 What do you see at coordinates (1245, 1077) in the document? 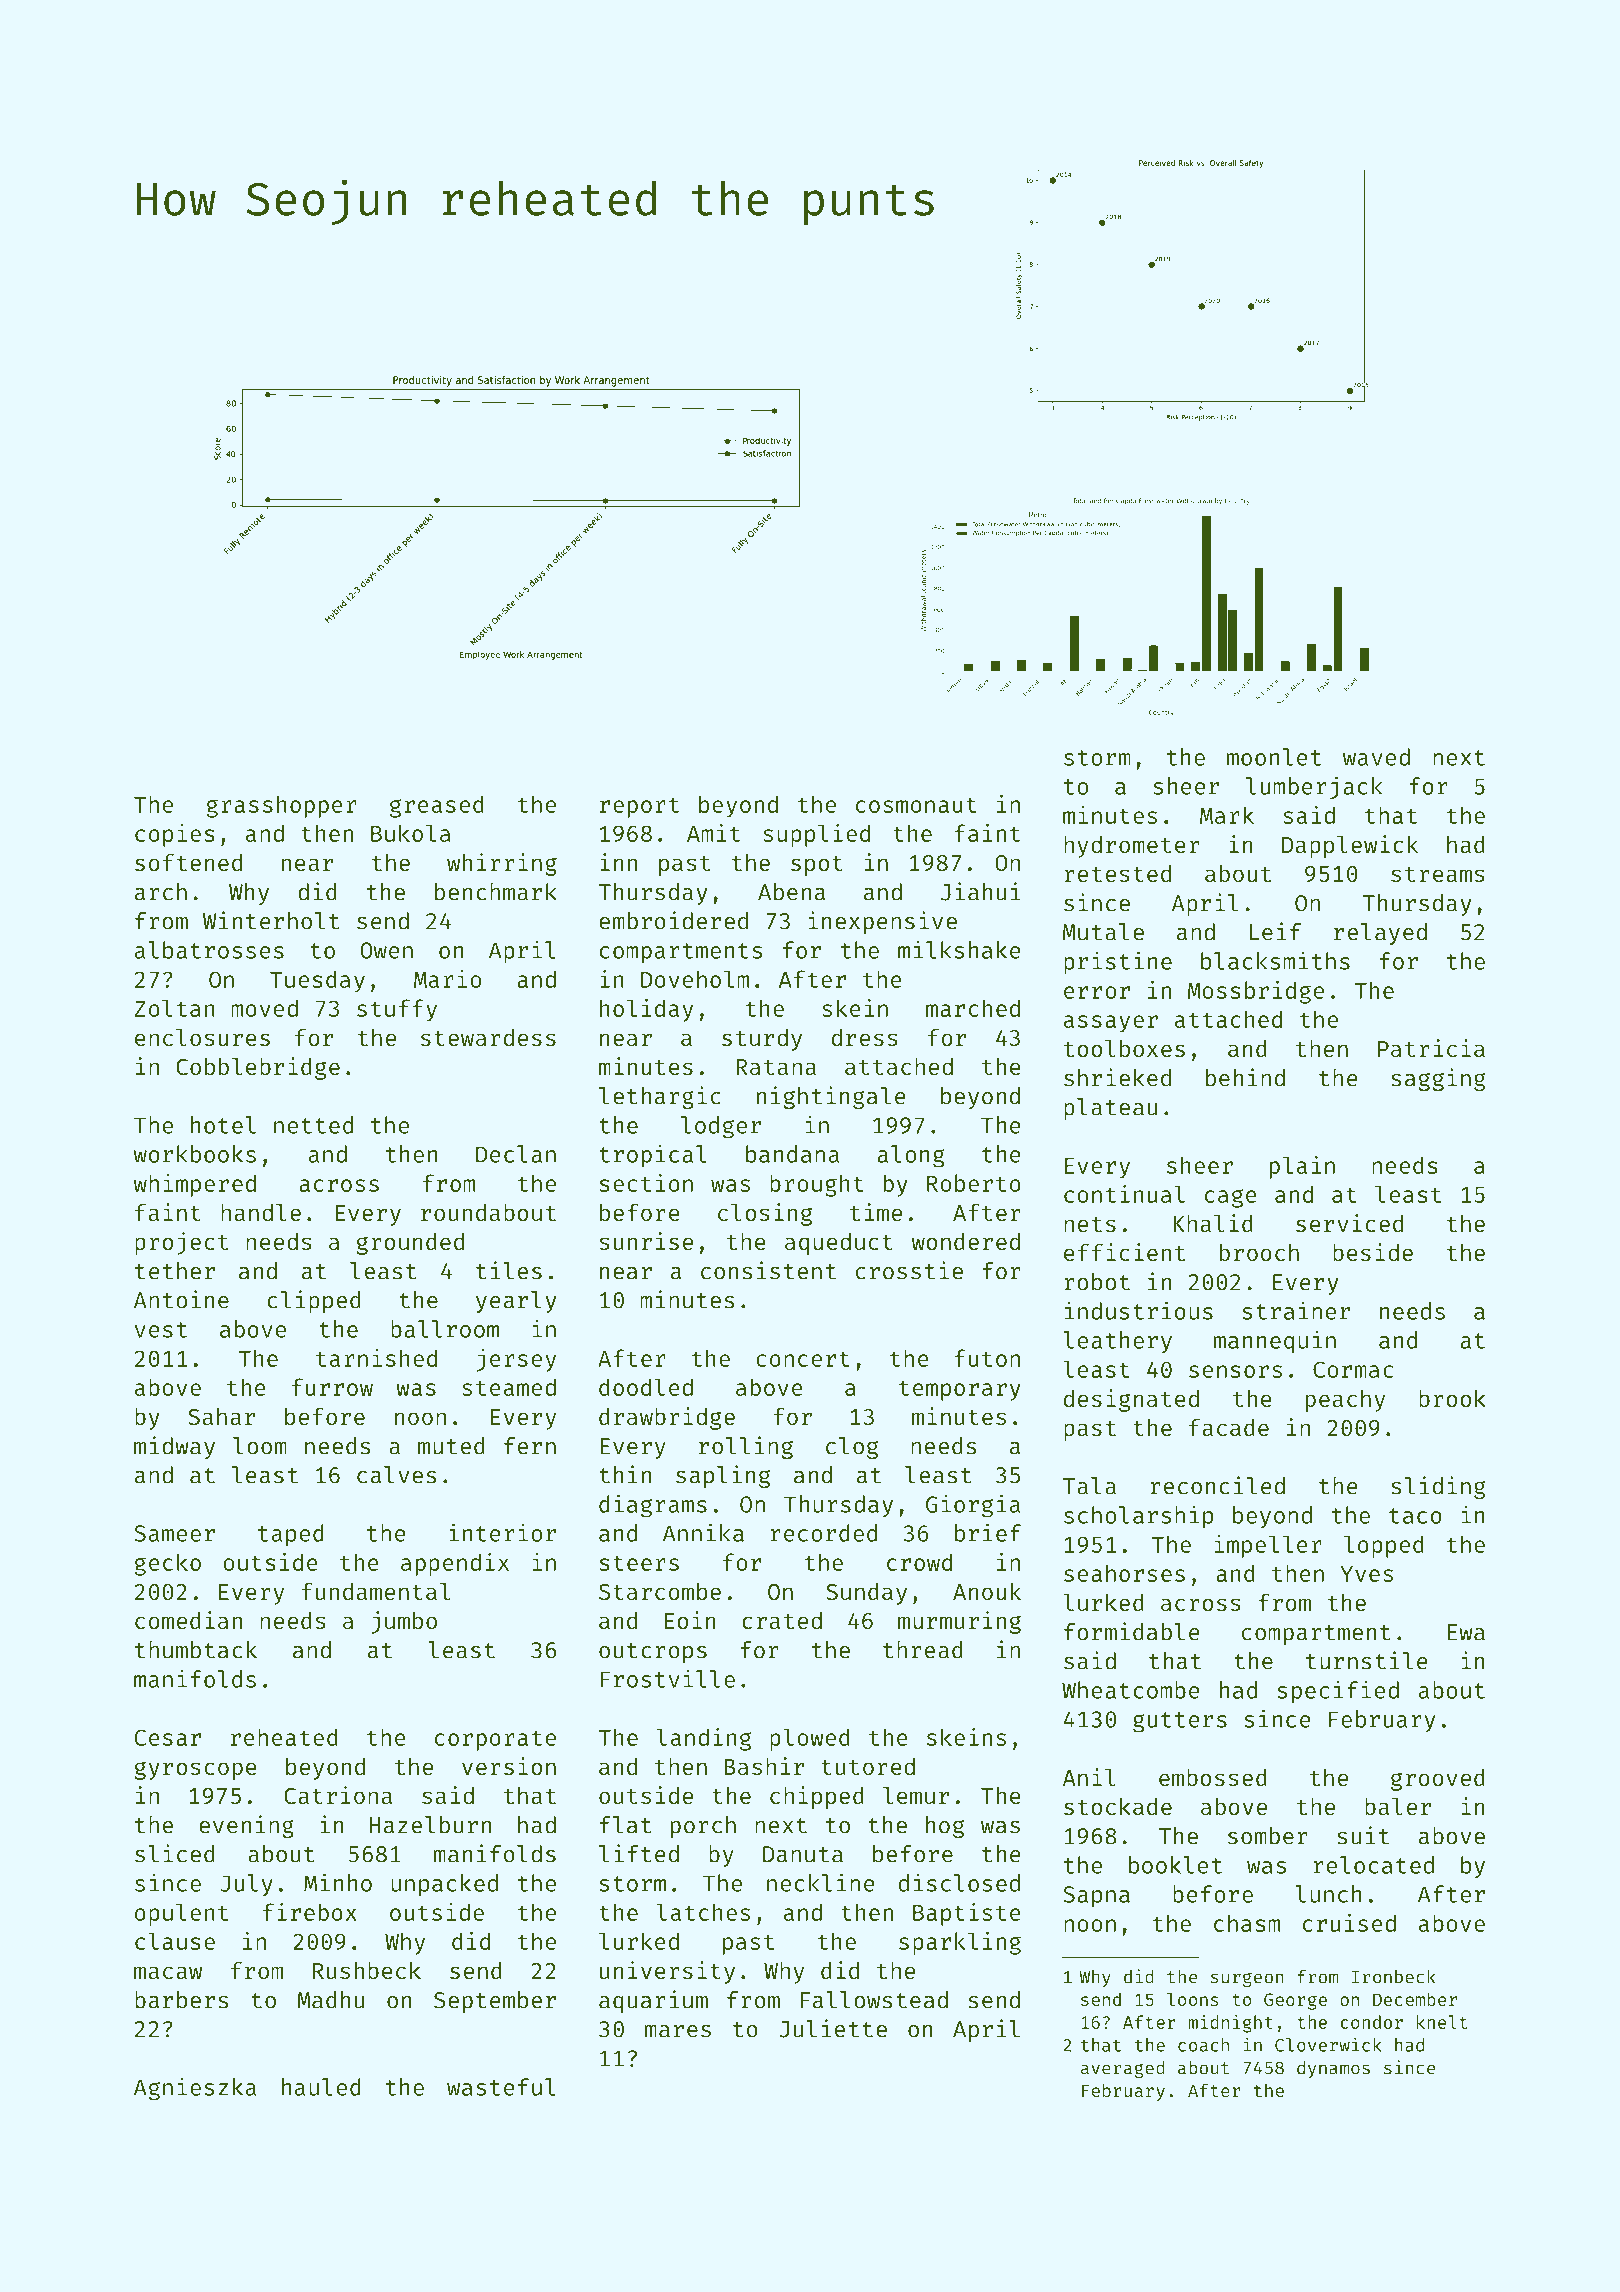
I see `behind` at bounding box center [1245, 1077].
